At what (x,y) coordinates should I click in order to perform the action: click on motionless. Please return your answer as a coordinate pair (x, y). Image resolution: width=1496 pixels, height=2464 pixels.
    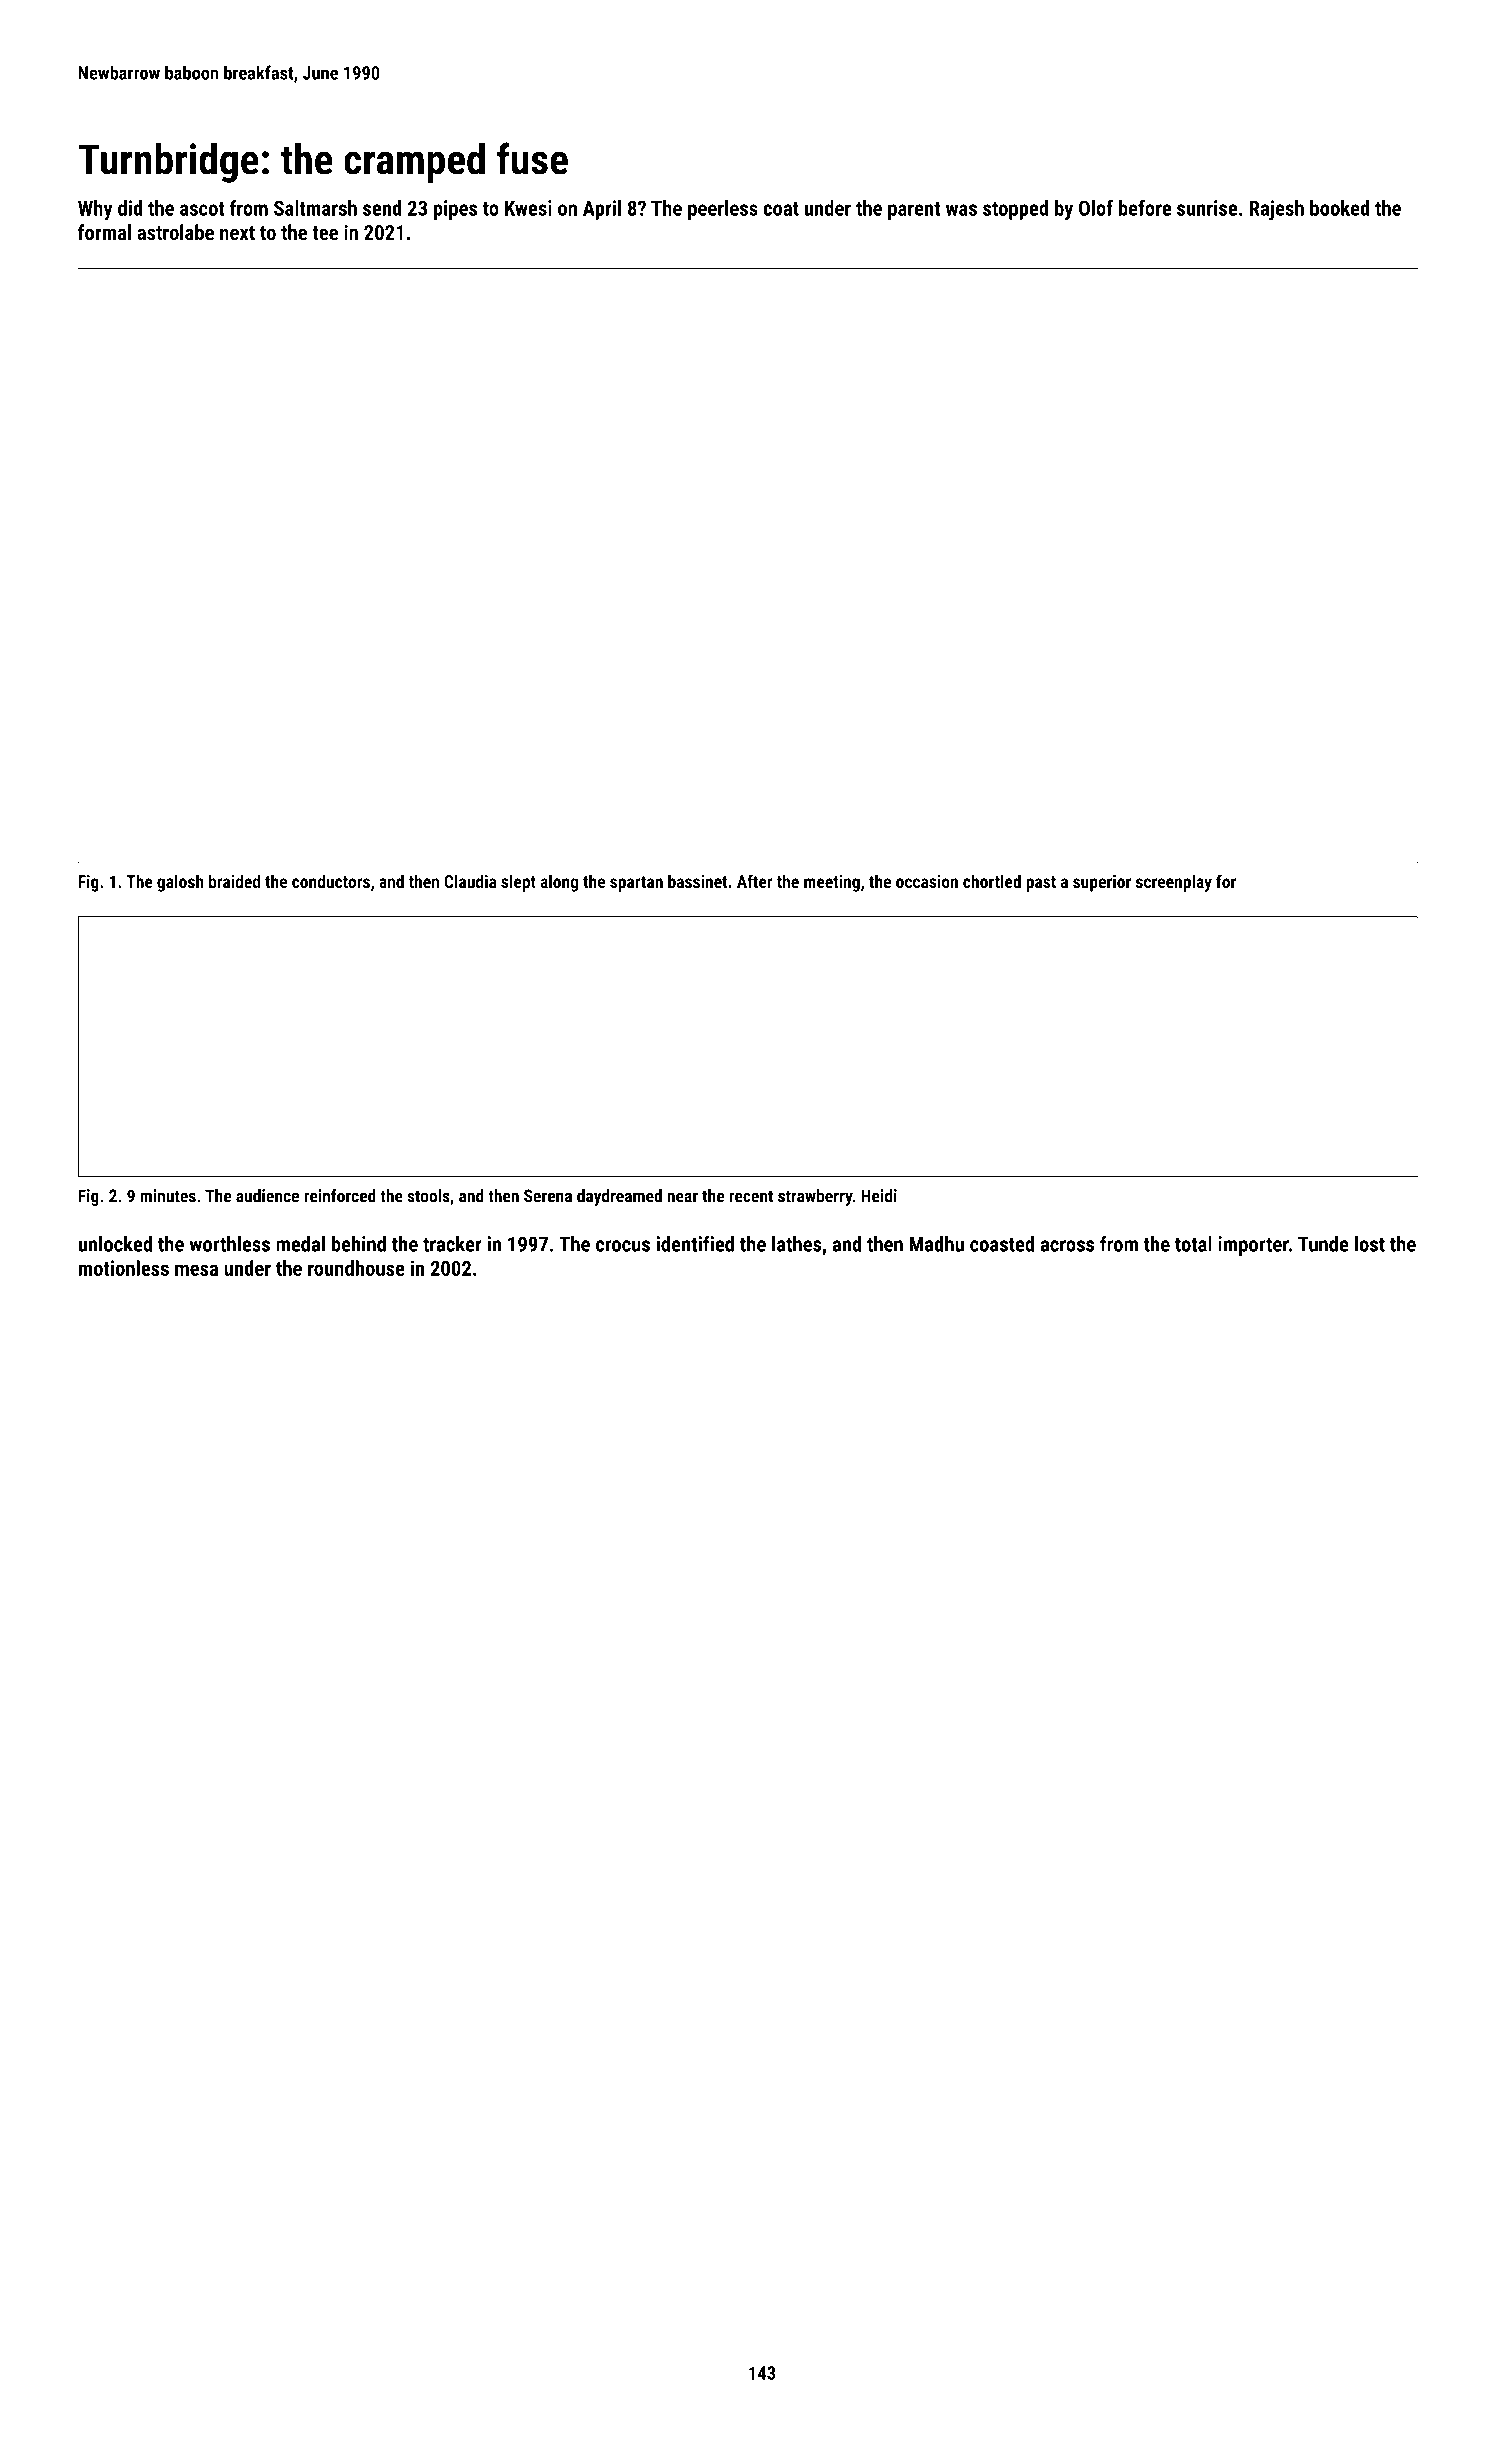
    Looking at the image, I should click on (124, 1268).
